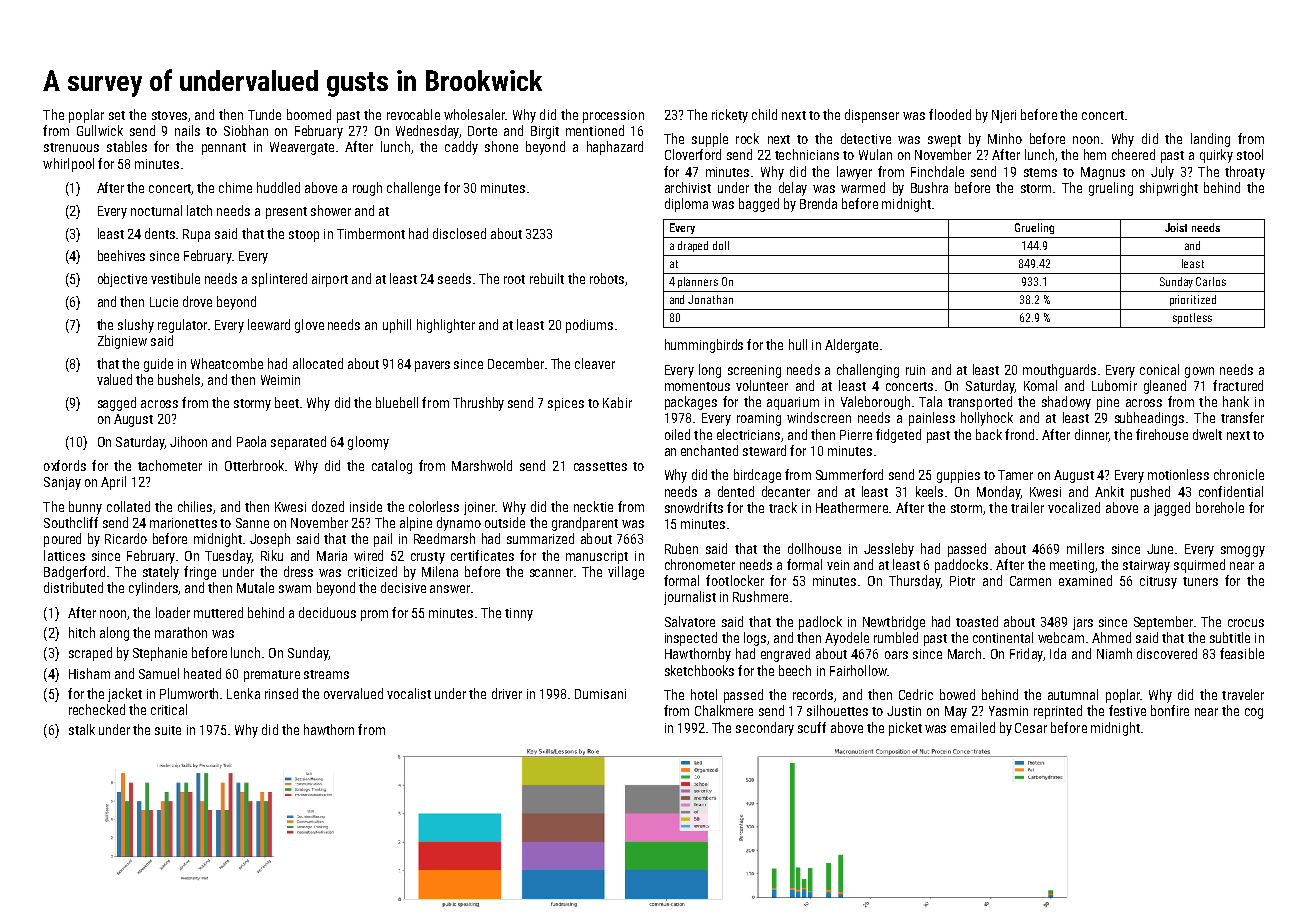  Describe the element at coordinates (1059, 371) in the page. I see `mouthguards` at that location.
